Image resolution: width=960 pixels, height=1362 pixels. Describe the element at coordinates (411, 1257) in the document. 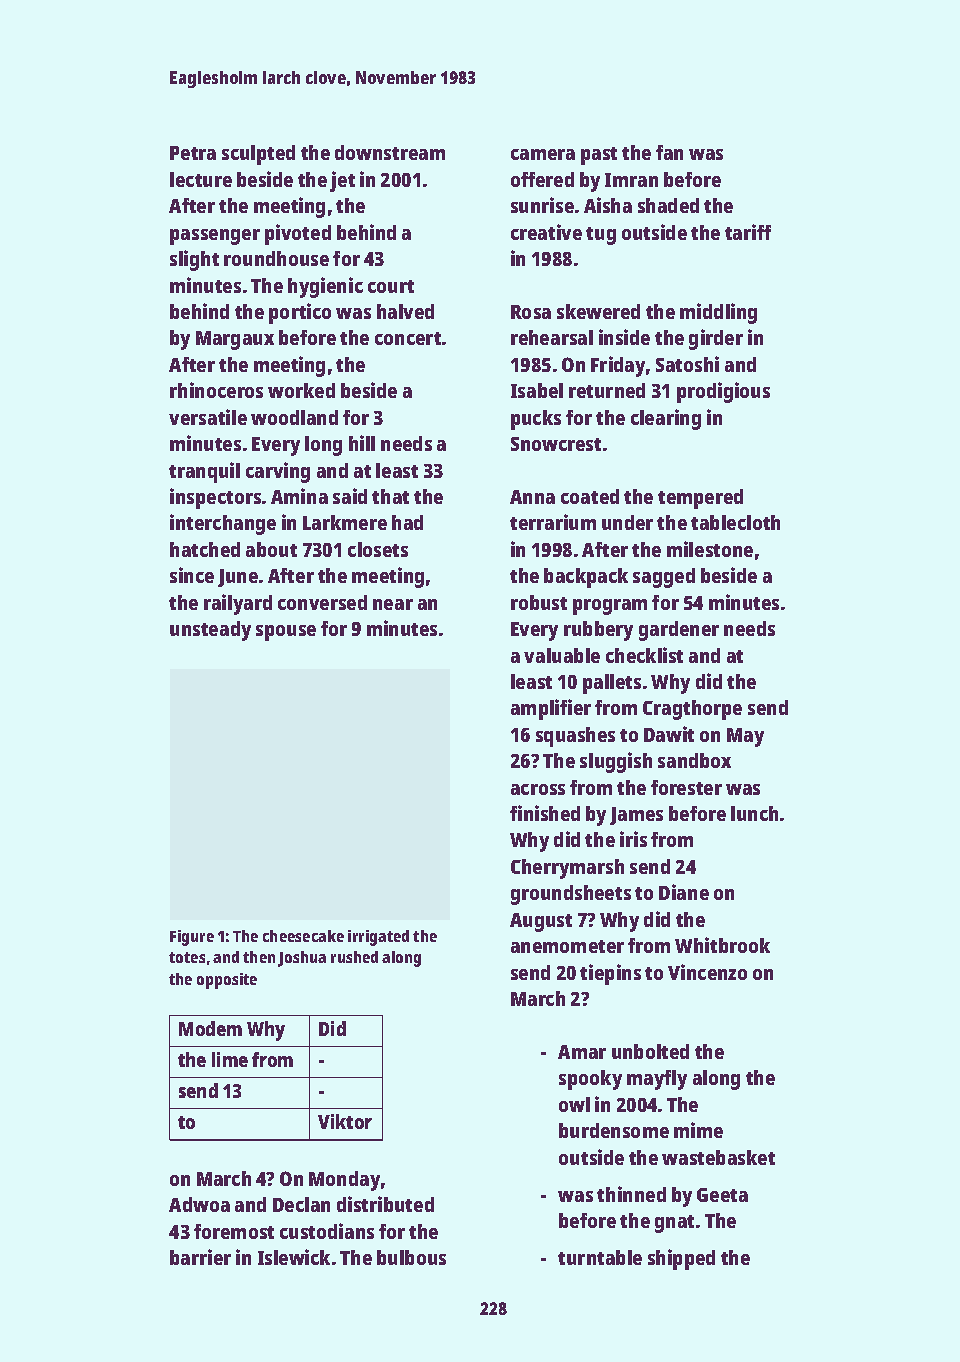

I see `bulbous` at that location.
